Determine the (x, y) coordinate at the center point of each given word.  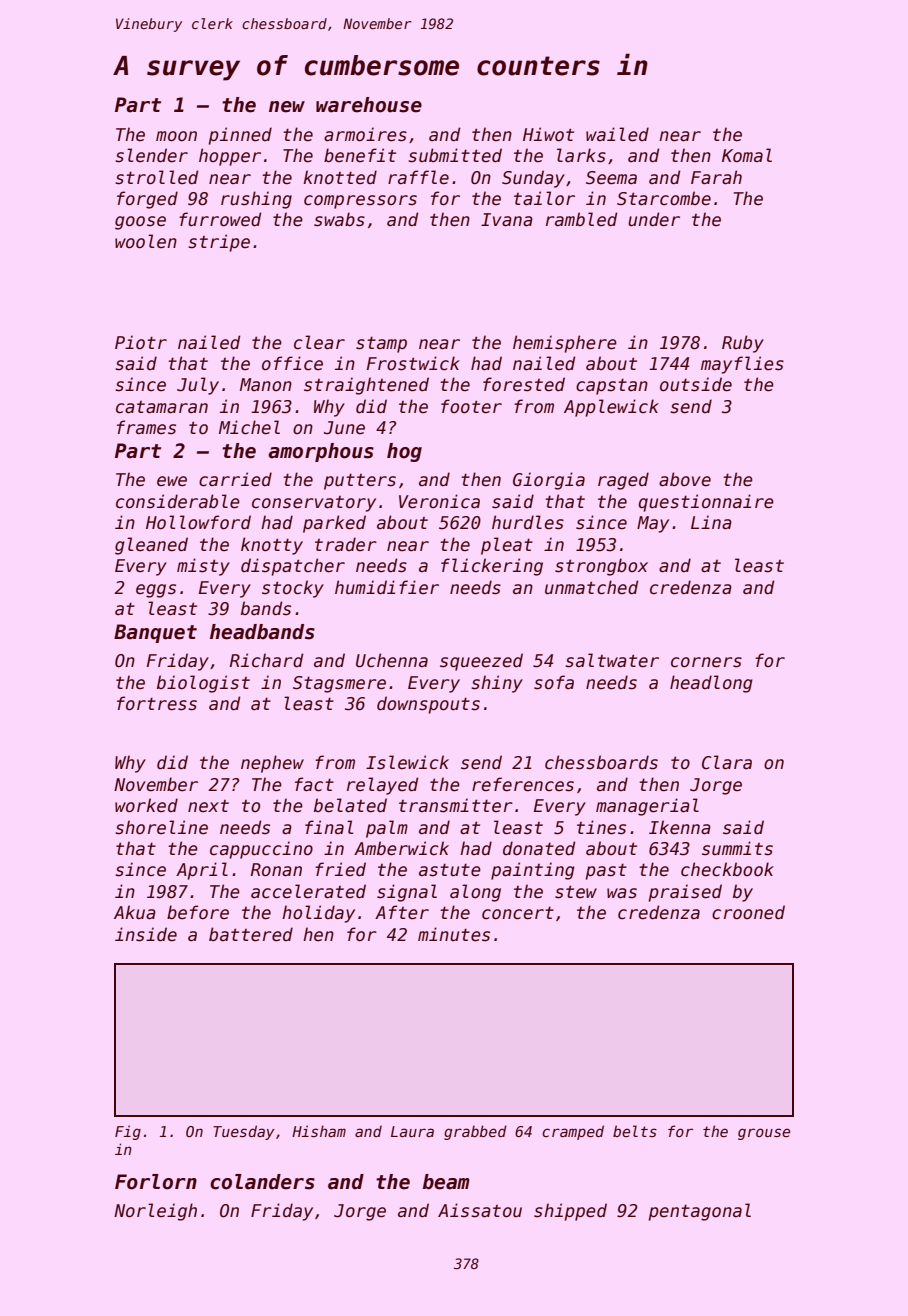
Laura (412, 1131)
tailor (544, 198)
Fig (128, 1132)
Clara (727, 762)
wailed (617, 134)
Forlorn (156, 1182)
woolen (146, 241)
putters (360, 482)
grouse (764, 1134)
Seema (611, 178)
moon (176, 136)
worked (146, 805)
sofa (554, 682)
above (685, 479)
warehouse (369, 105)
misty (203, 567)
